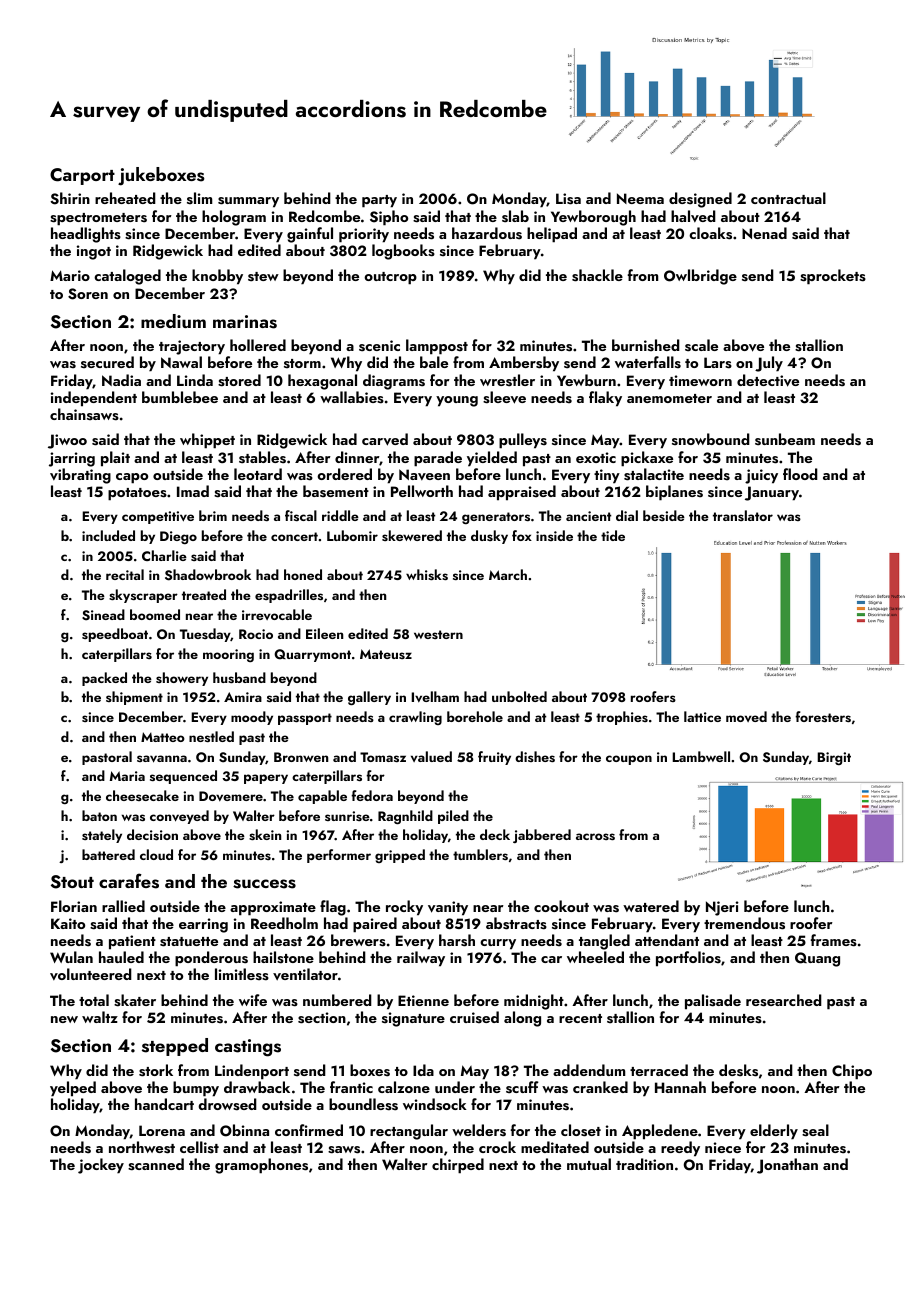  Describe the element at coordinates (640, 198) in the image. I see `Neema` at that location.
